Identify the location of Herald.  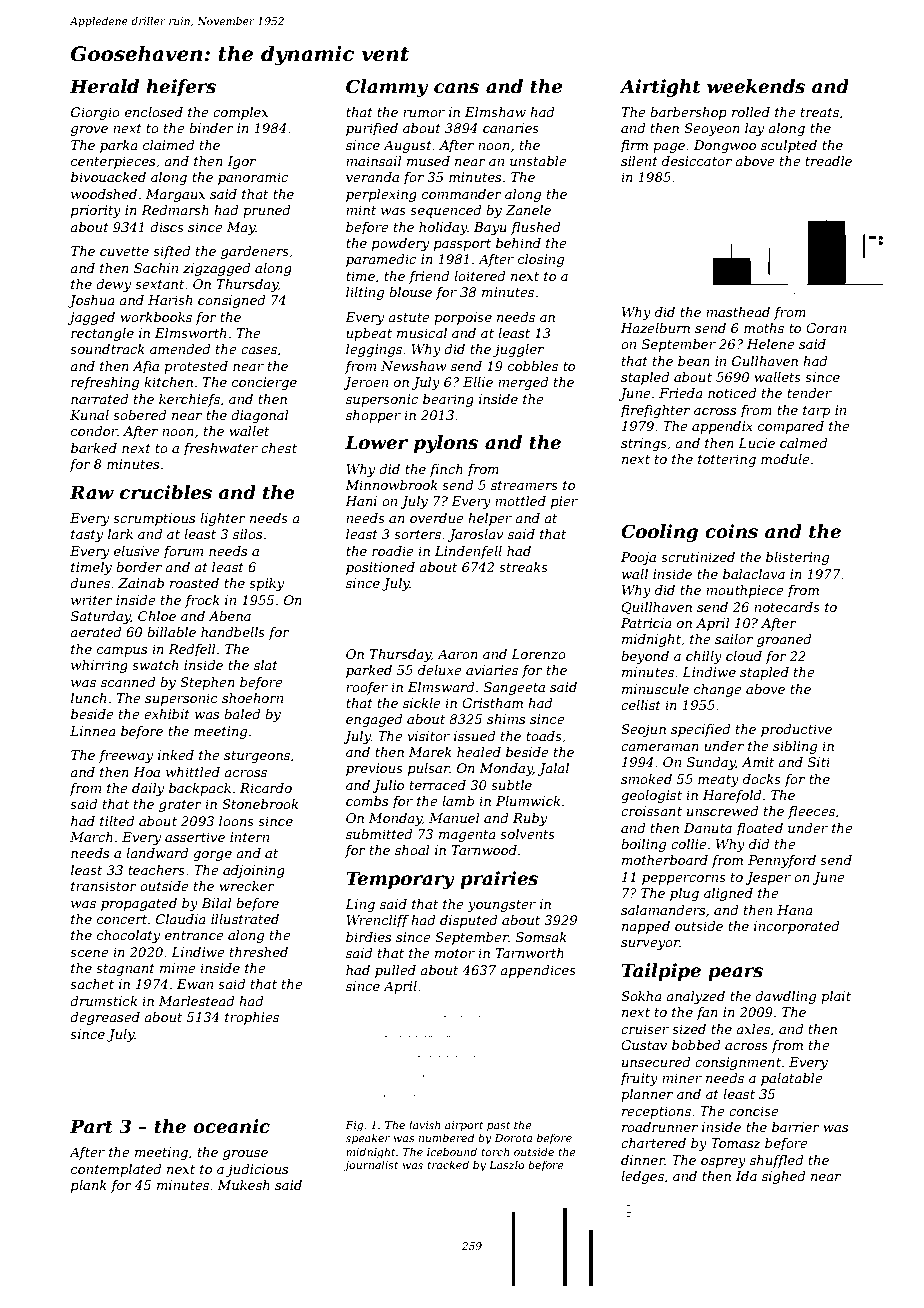
(104, 86).
